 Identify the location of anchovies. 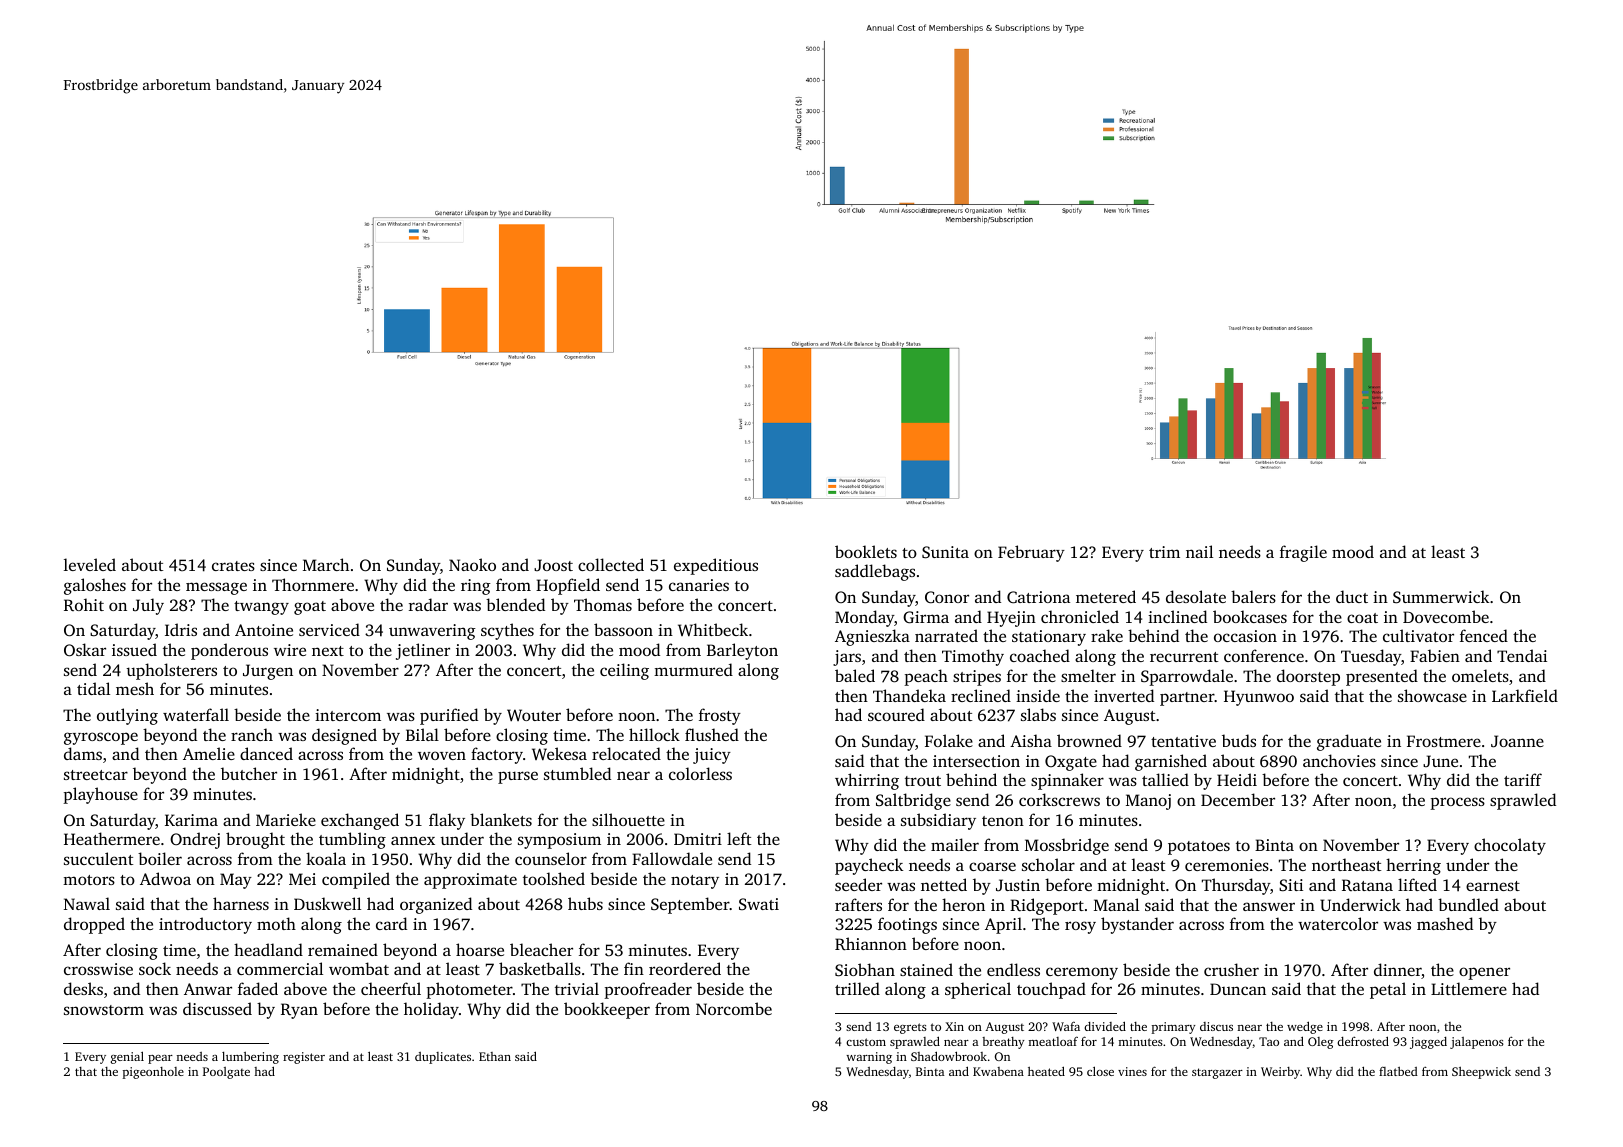
(1339, 760).
